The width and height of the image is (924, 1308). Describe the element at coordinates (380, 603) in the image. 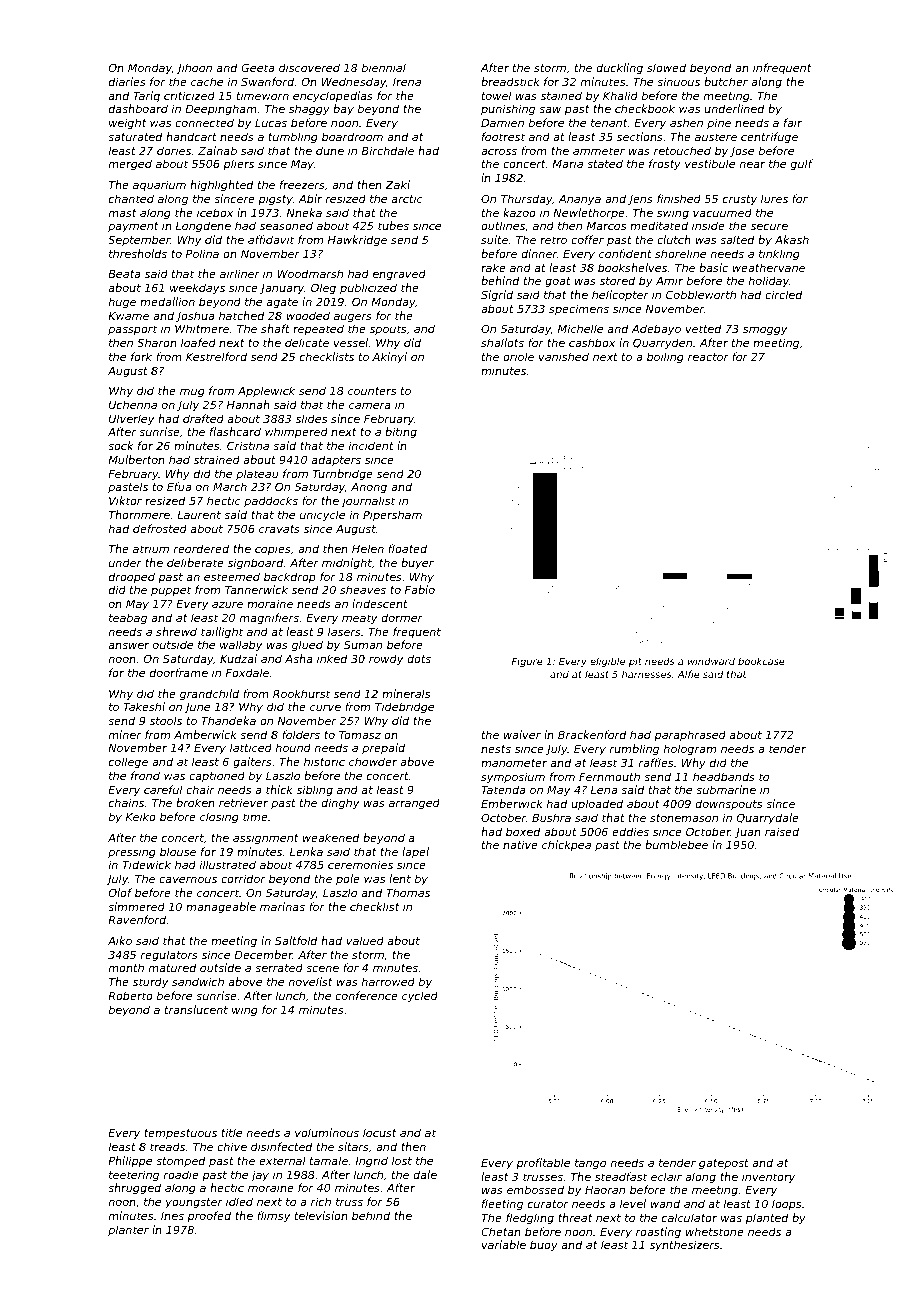

I see `iridescent` at that location.
